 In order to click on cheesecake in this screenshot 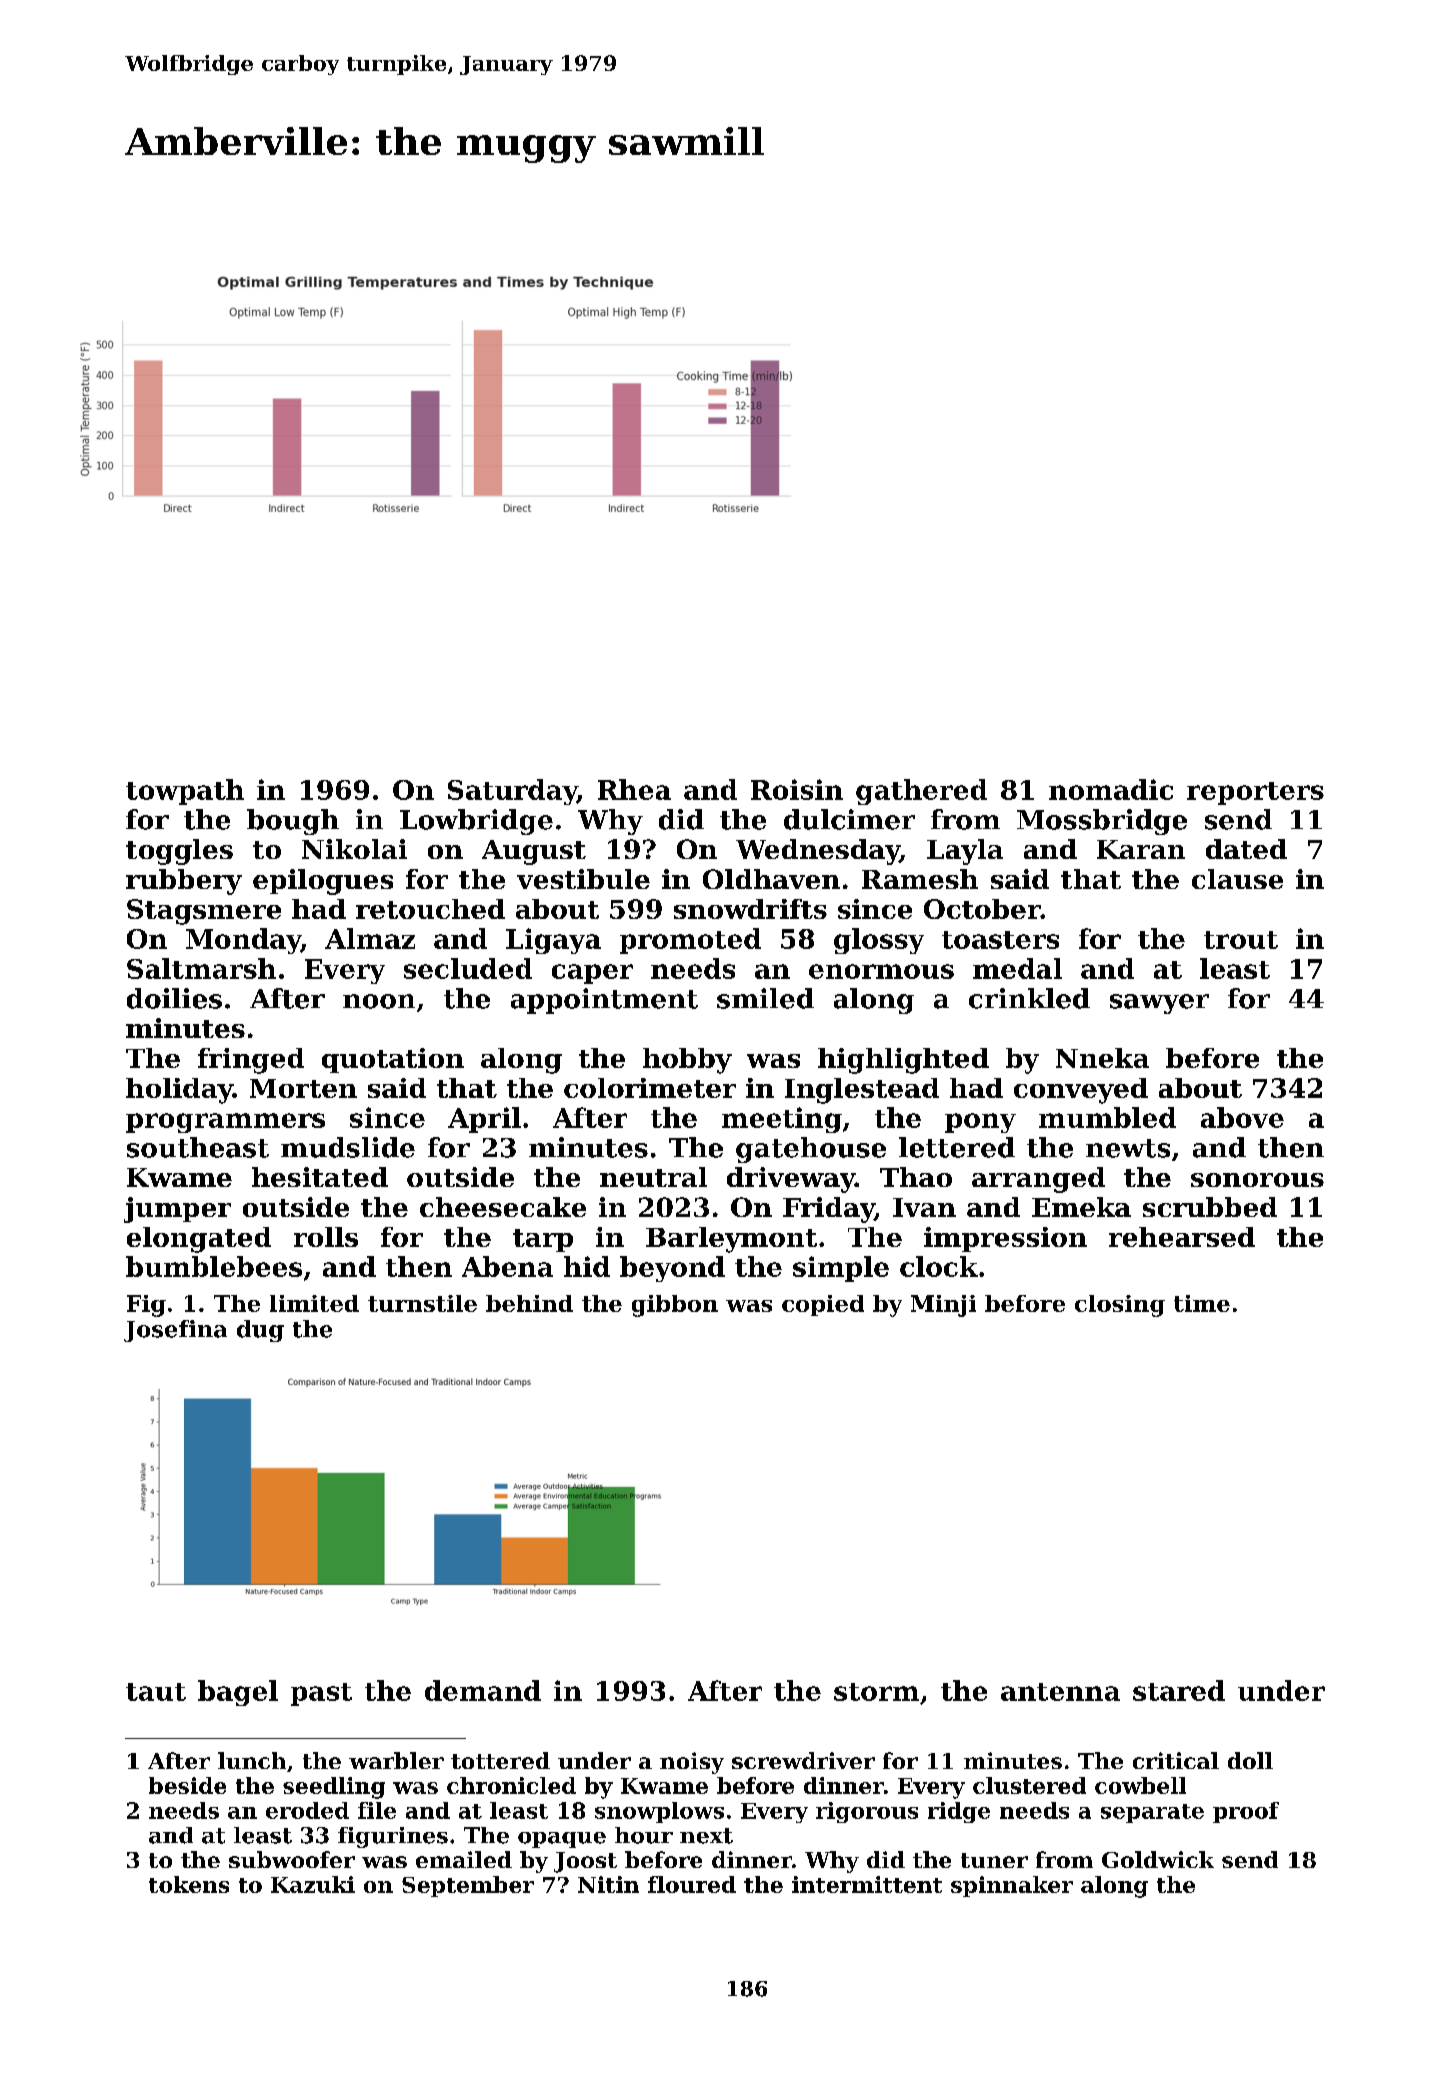, I will do `click(503, 1207)`.
